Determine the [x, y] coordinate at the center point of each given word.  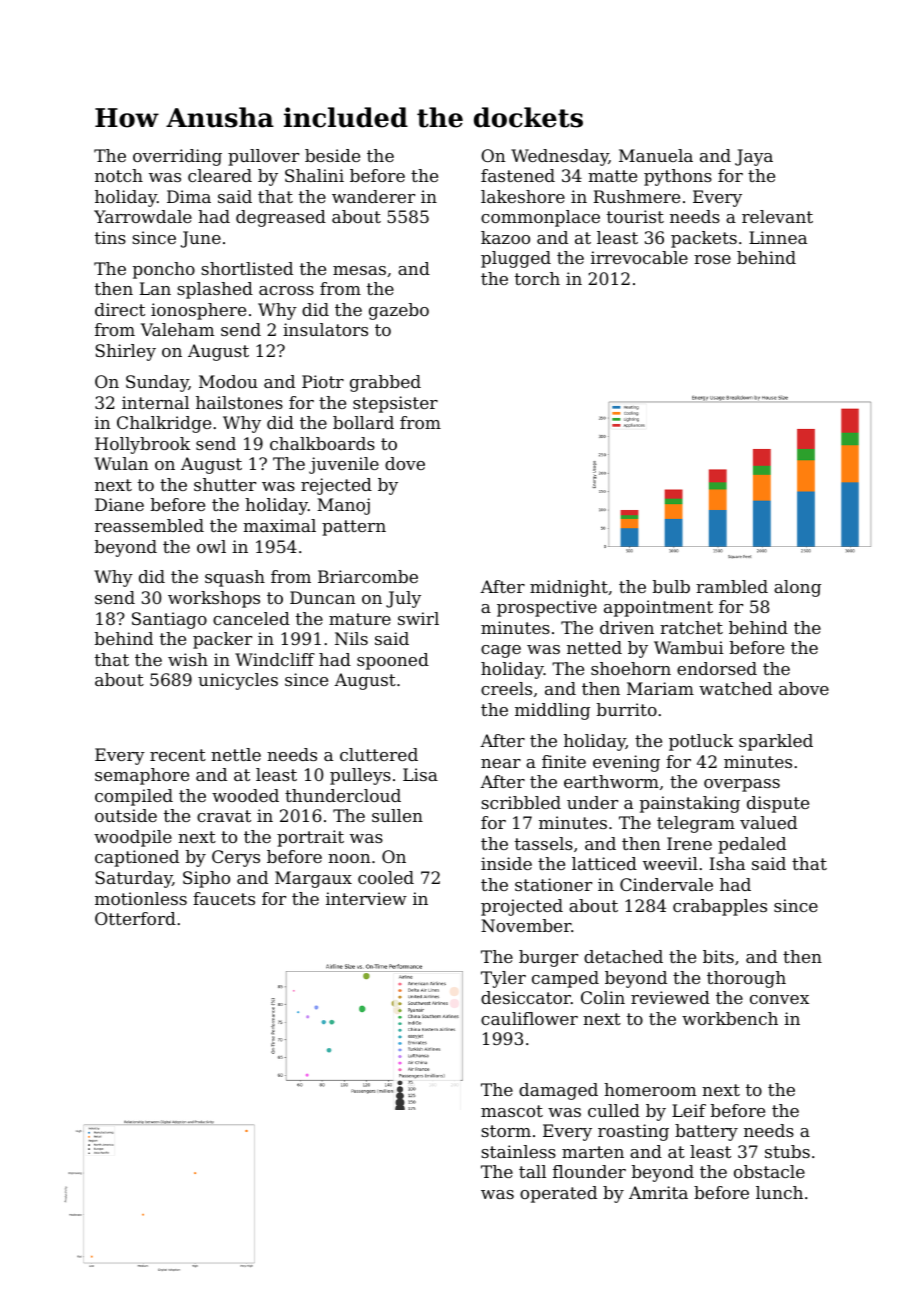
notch [119, 175]
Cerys [236, 858]
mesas [359, 270]
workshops [214, 599]
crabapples [720, 907]
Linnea [778, 237]
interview [366, 898]
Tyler [503, 979]
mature [360, 619]
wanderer [373, 196]
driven [627, 627]
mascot [512, 1111]
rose [712, 259]
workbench [730, 1018]
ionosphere [198, 311]
